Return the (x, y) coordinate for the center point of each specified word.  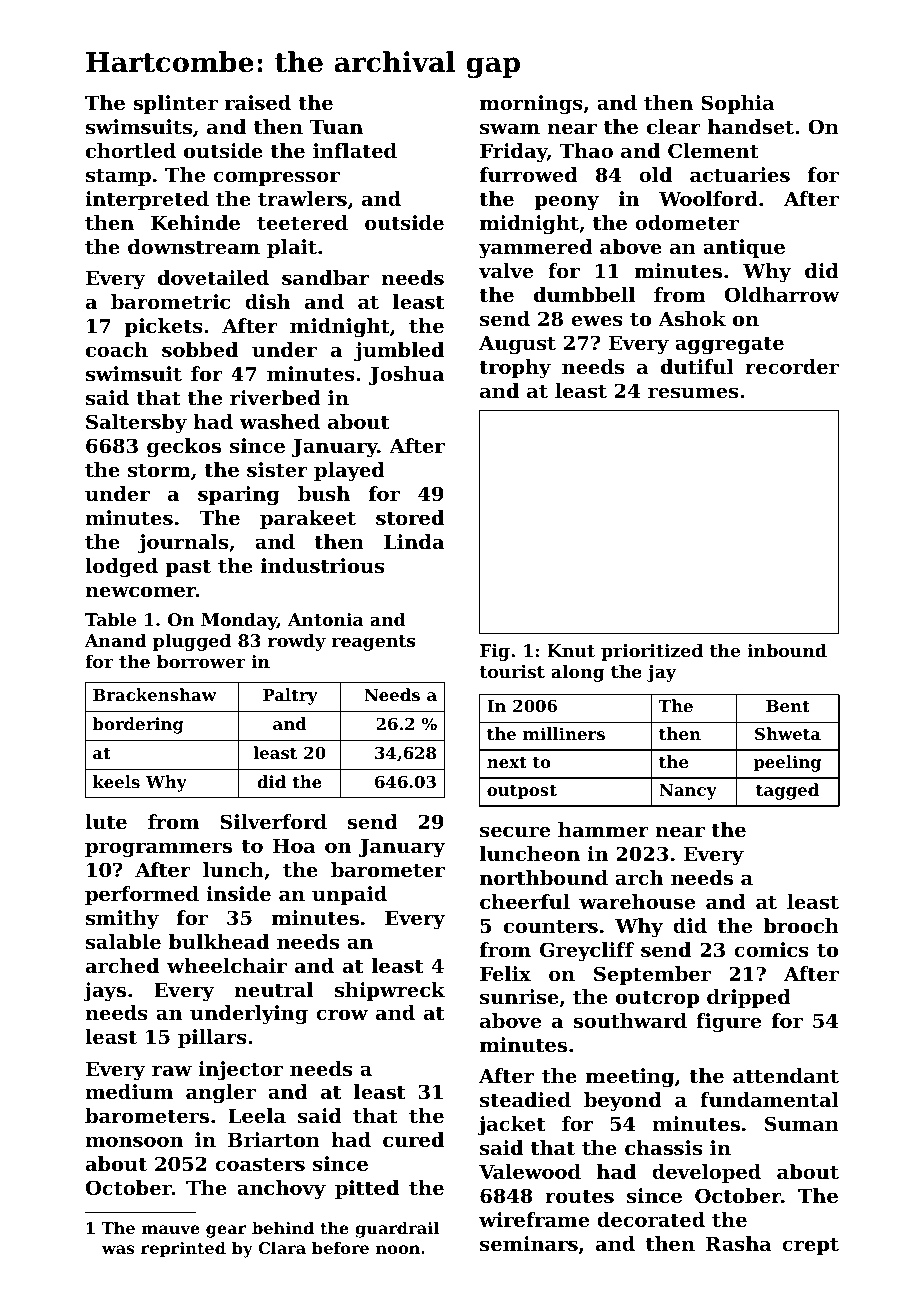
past (188, 568)
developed (706, 1173)
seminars (529, 1244)
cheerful (525, 901)
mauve (171, 1229)
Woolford (708, 199)
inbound (787, 650)
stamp (118, 177)
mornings (531, 105)
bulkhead (219, 941)
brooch (801, 926)
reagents (373, 643)
